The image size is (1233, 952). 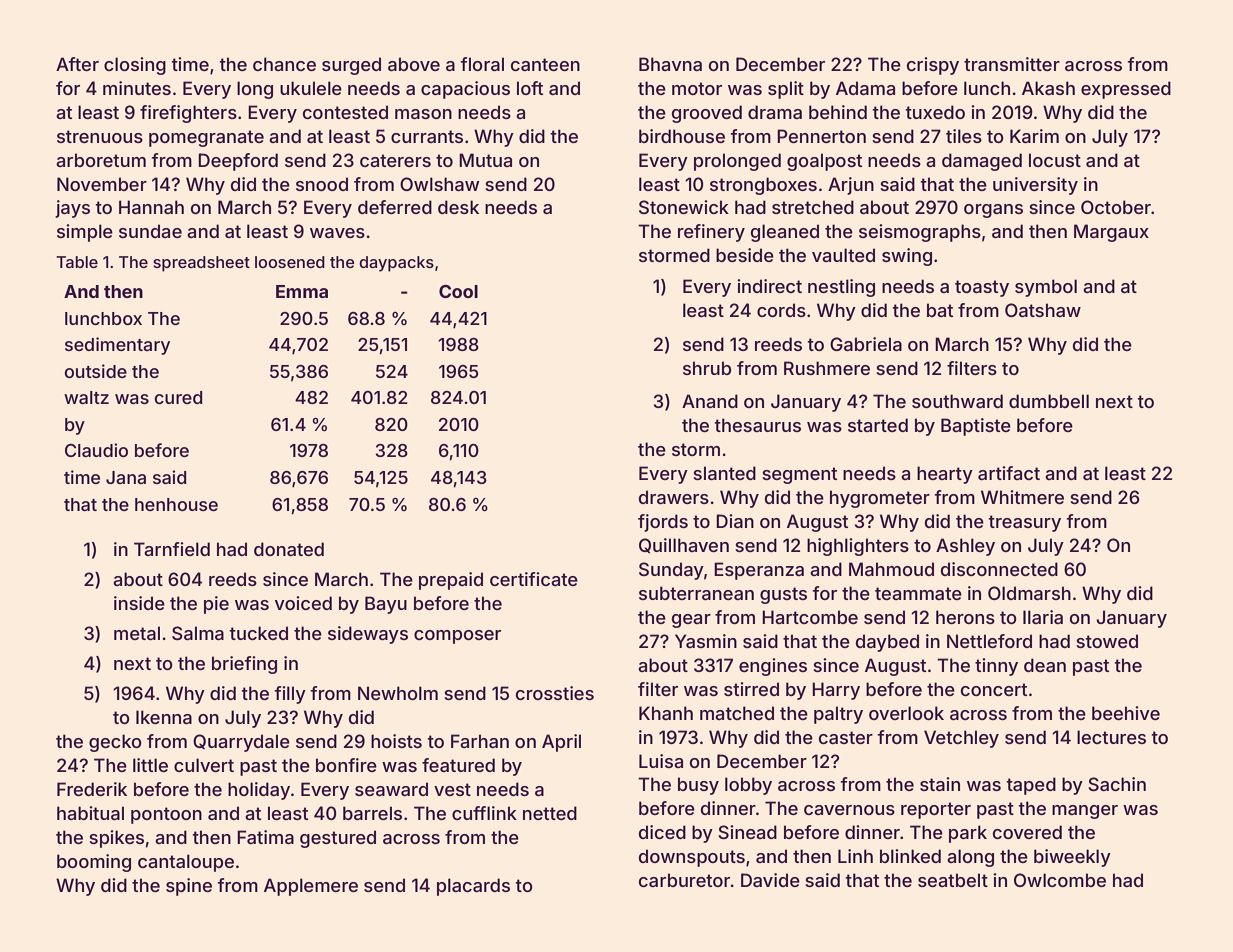 What do you see at coordinates (189, 887) in the screenshot?
I see `spine` at bounding box center [189, 887].
